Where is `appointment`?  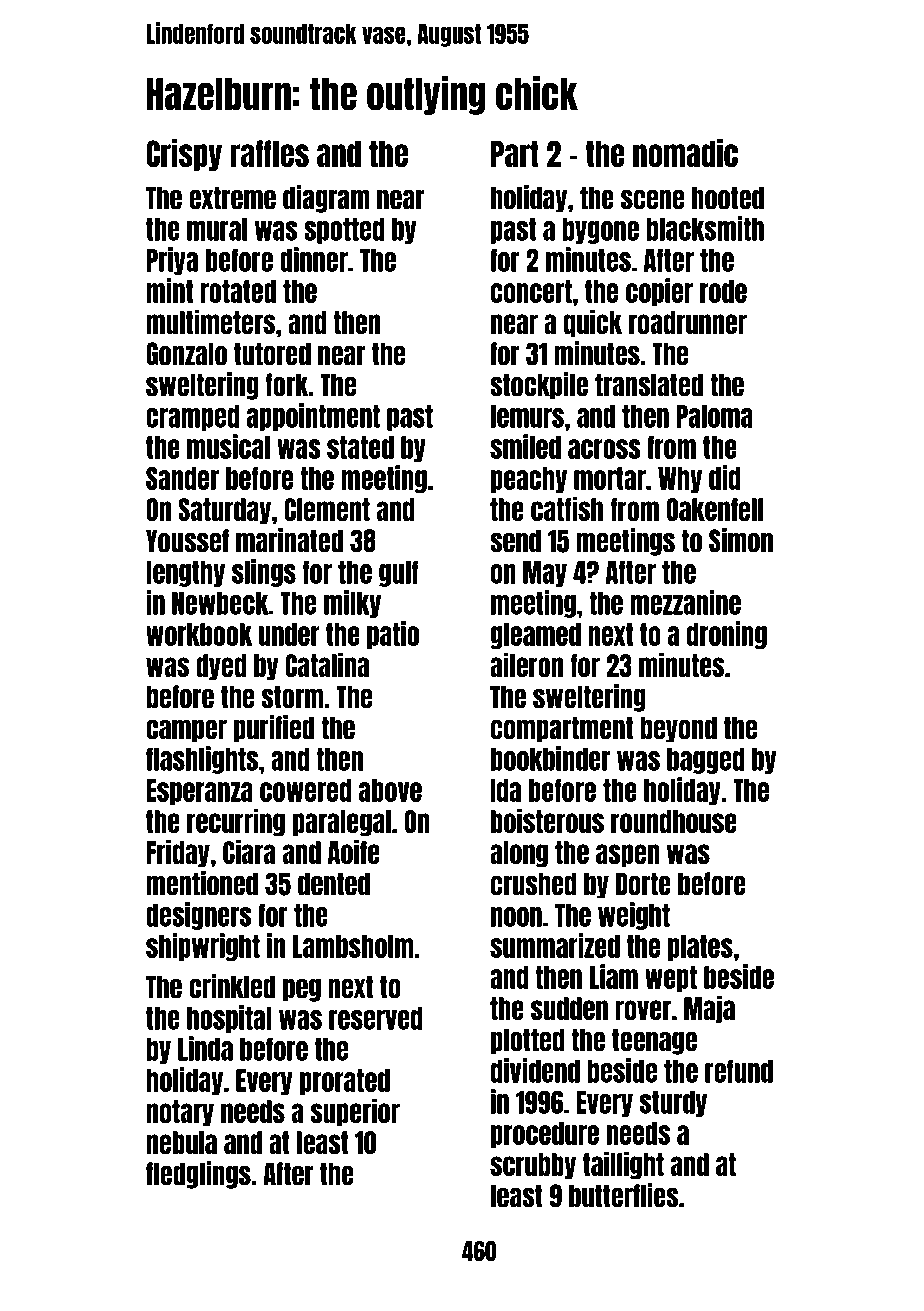 appointment is located at coordinates (313, 417).
